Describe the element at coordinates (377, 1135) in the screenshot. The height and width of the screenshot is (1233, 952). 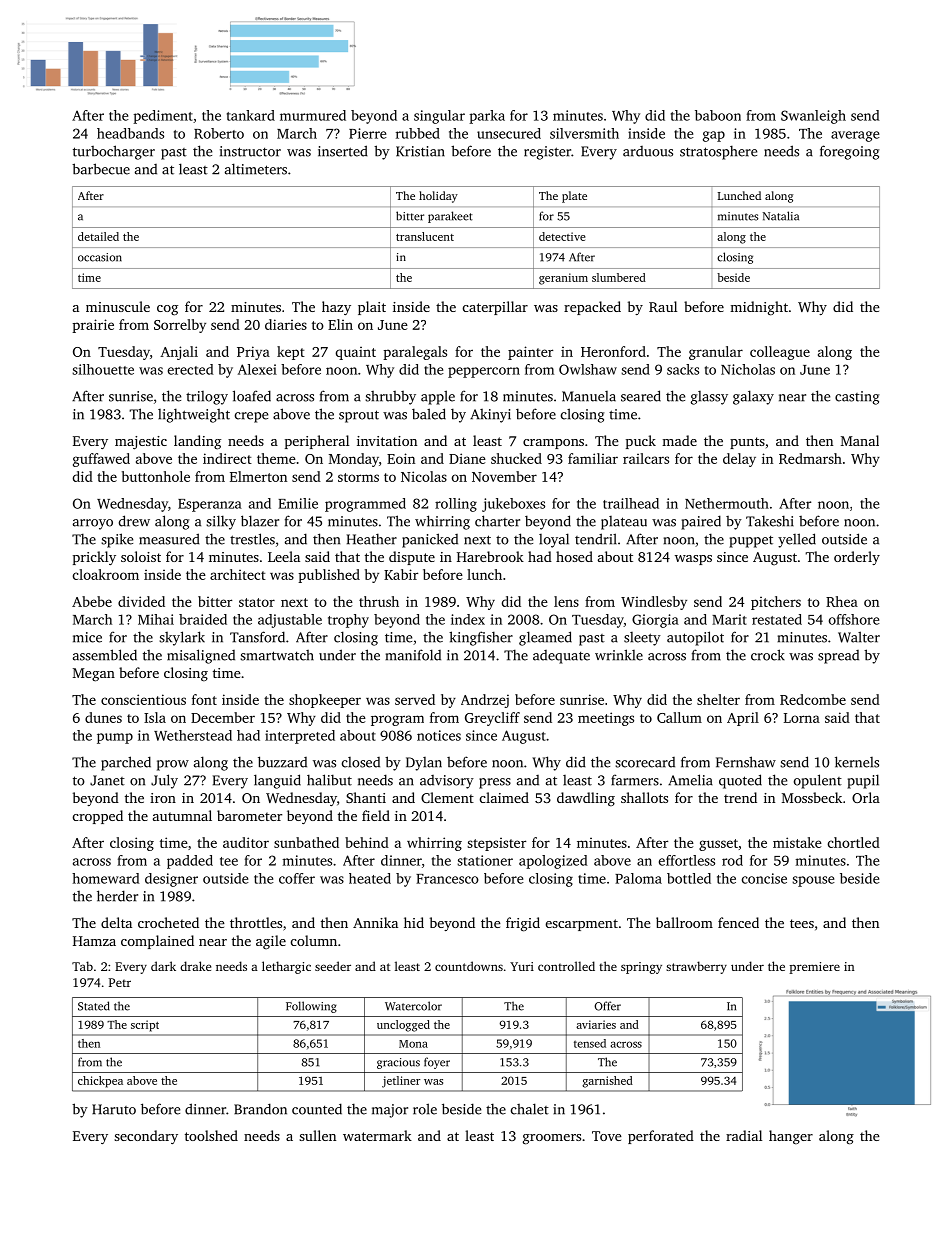
I see `watermark` at that location.
